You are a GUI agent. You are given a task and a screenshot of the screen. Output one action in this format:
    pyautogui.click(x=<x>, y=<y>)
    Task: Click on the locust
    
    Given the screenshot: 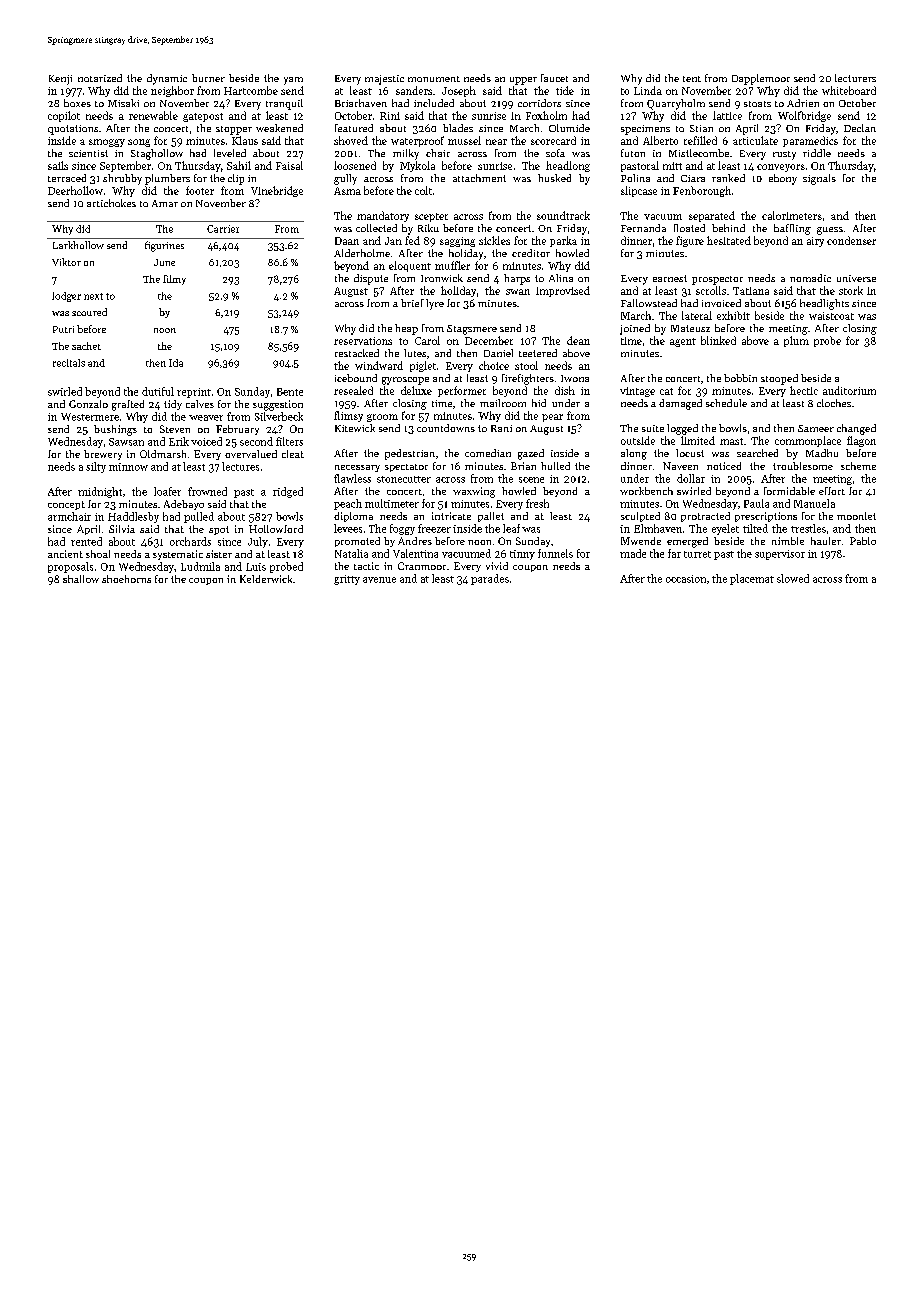 What is the action you would take?
    pyautogui.click(x=690, y=453)
